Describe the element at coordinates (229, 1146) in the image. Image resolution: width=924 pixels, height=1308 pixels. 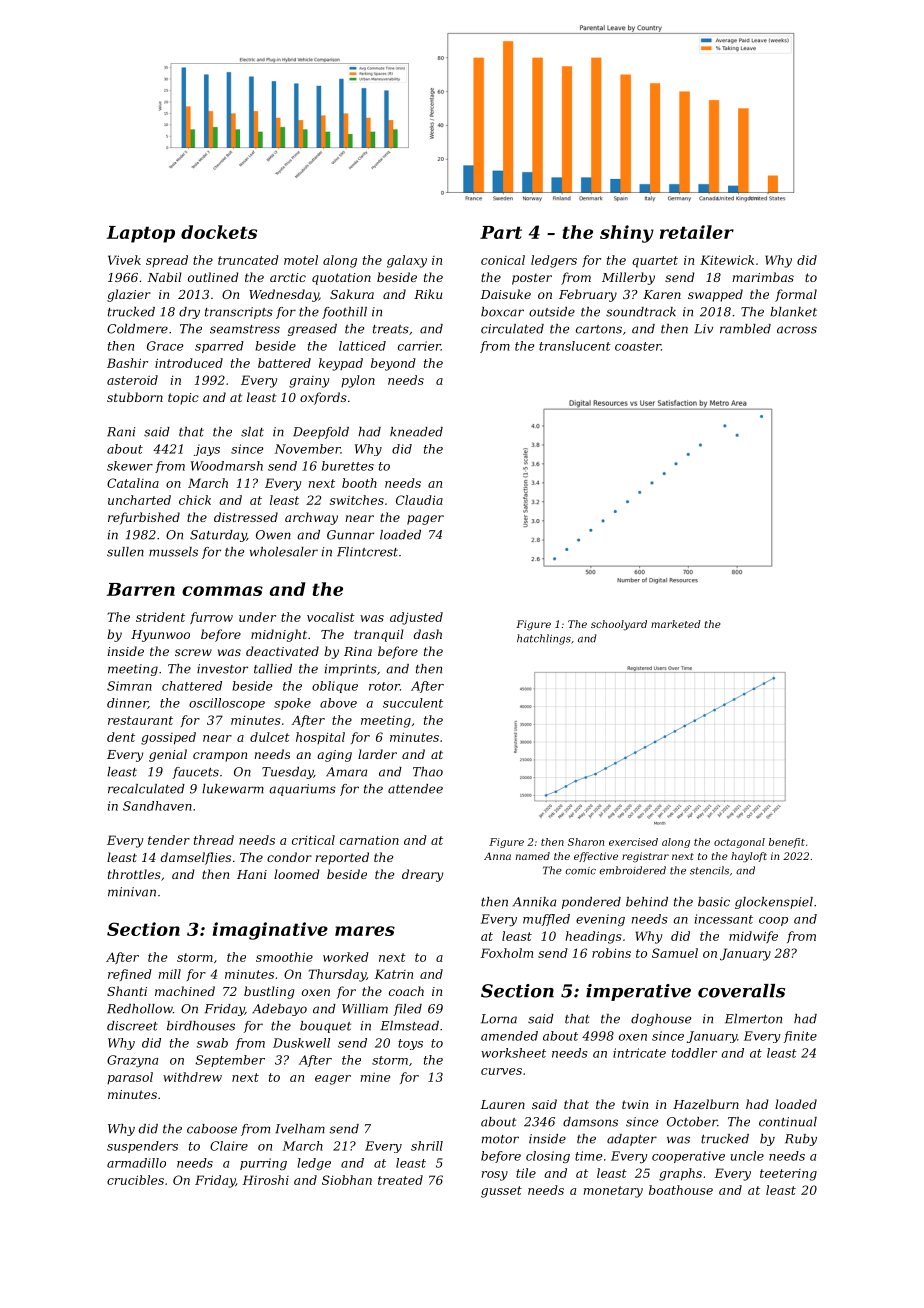
I see `Claire` at that location.
